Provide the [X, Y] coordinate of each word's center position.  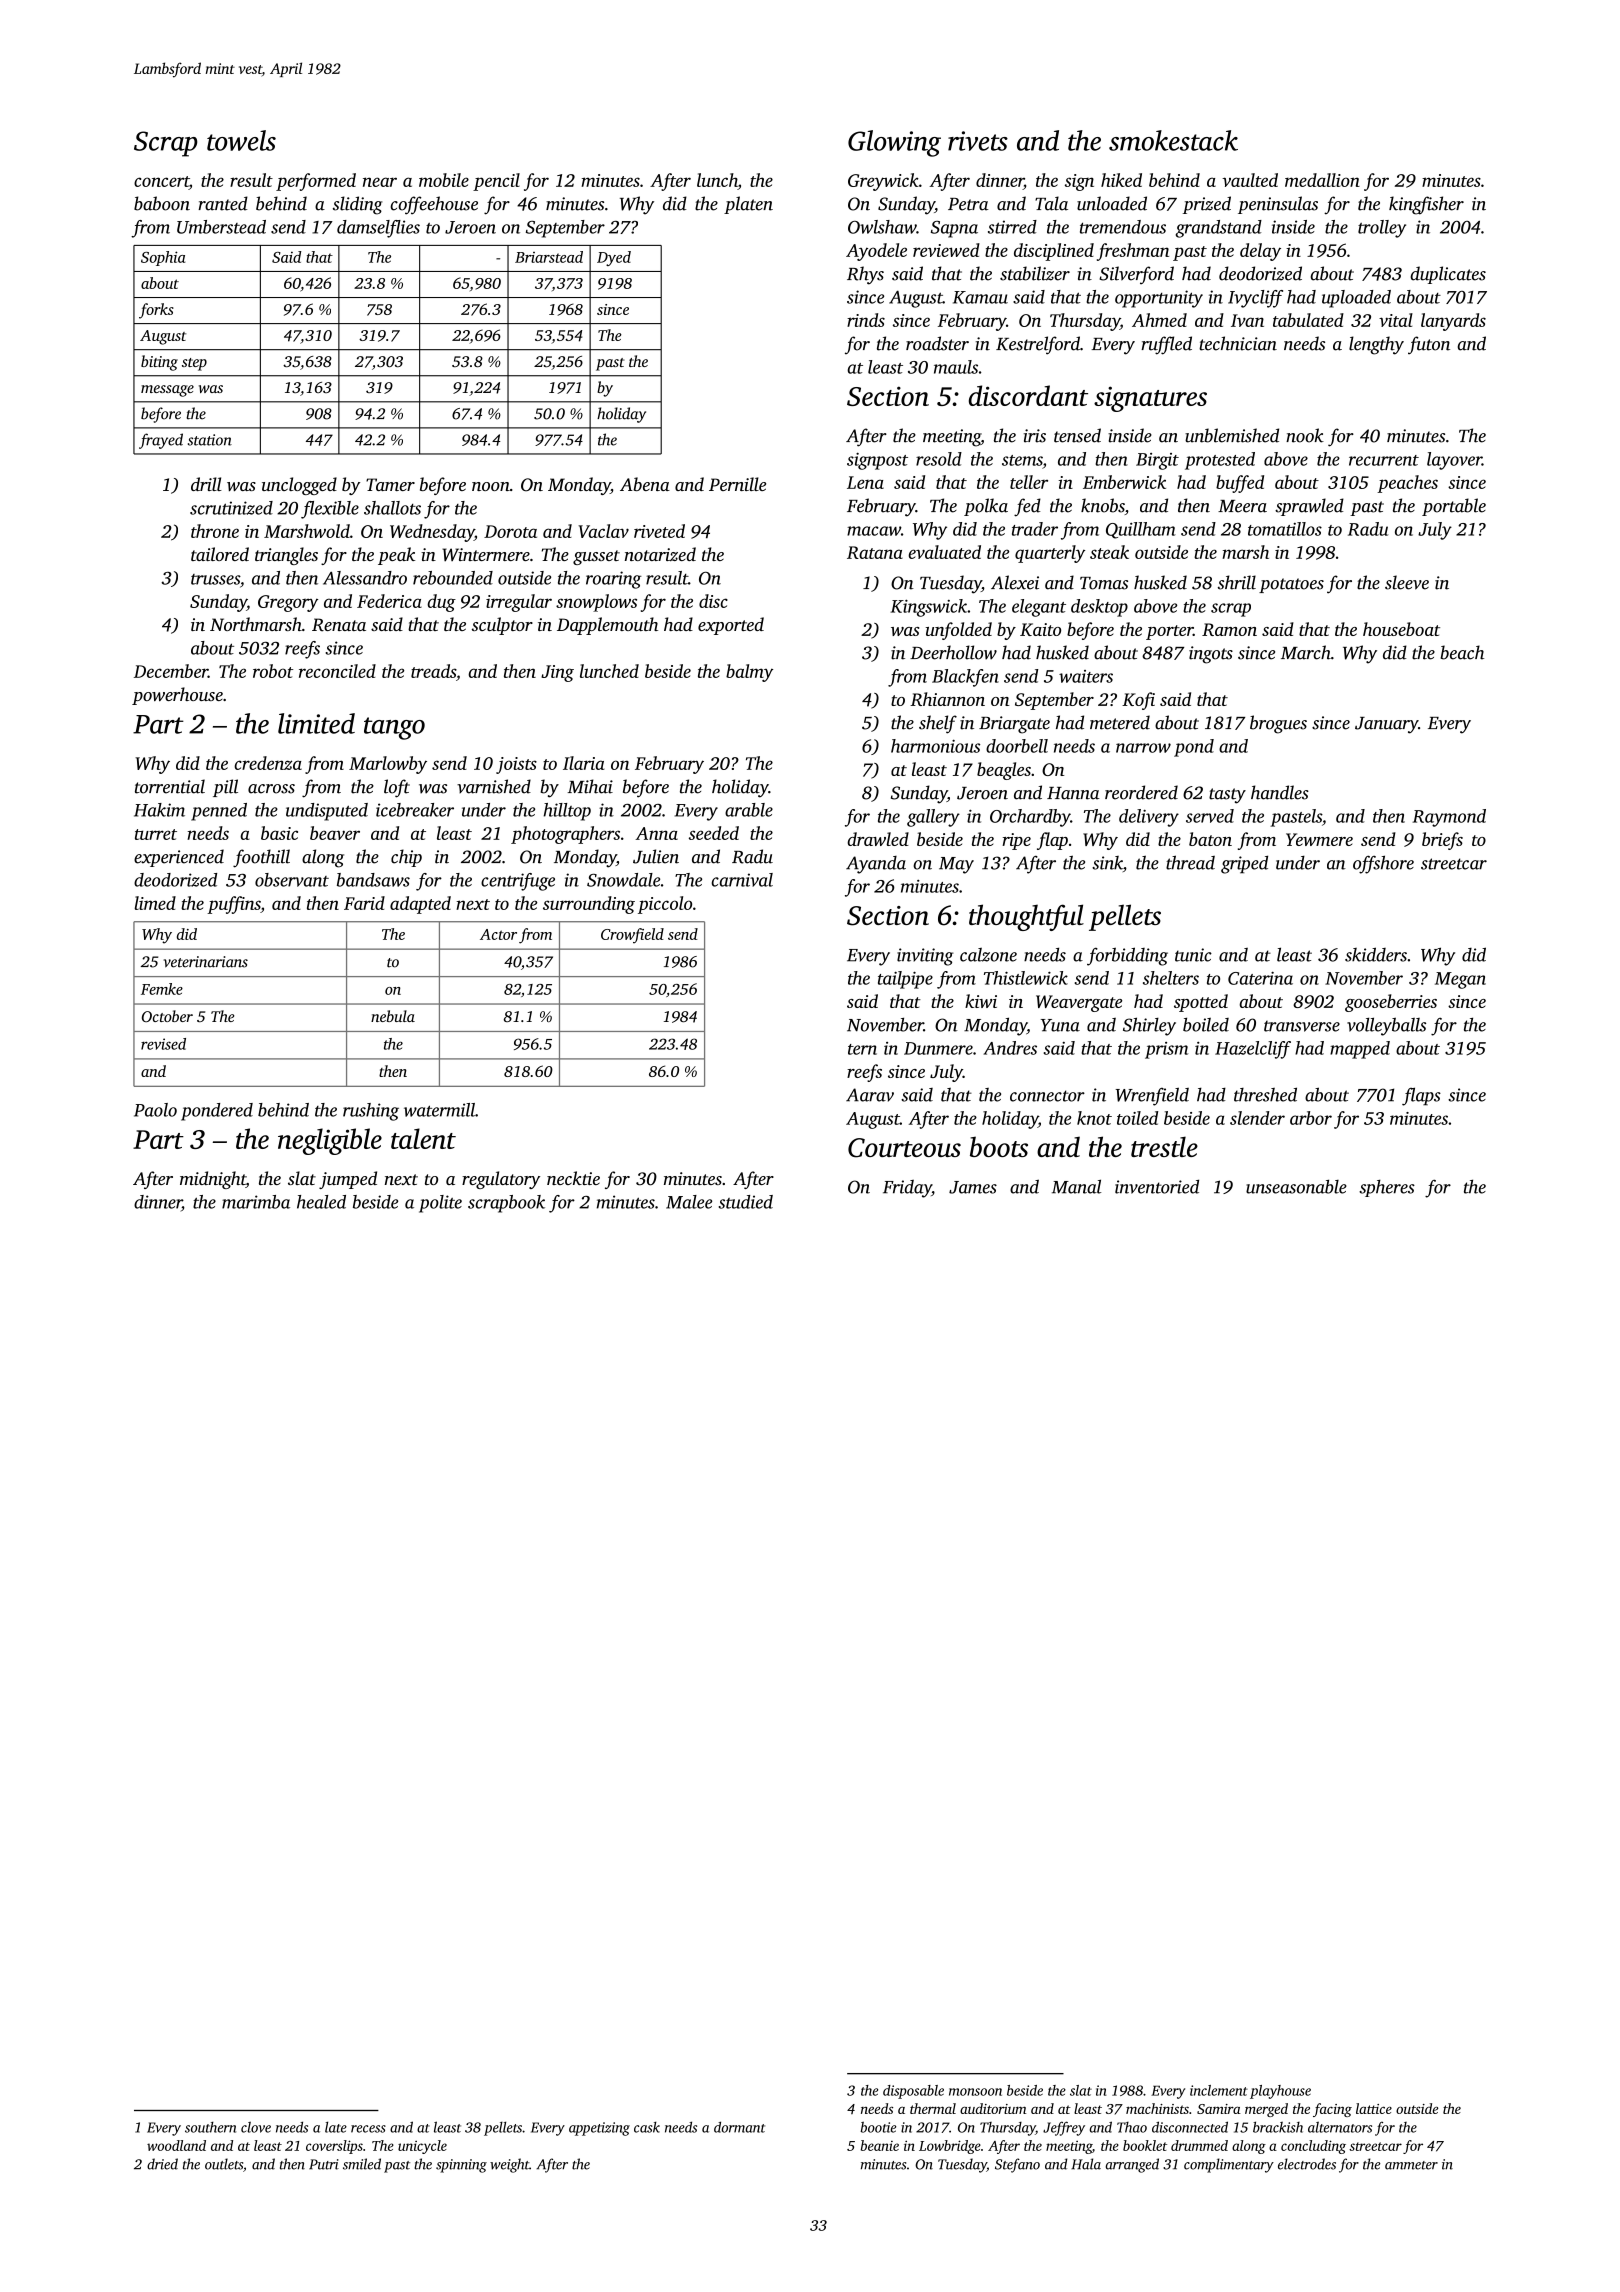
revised [163, 1044]
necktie [573, 1178]
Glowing [894, 143]
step [194, 364]
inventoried [1157, 1186]
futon [1429, 345]
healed [321, 1202]
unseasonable [1296, 1186]
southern [210, 2127]
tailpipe [905, 980]
